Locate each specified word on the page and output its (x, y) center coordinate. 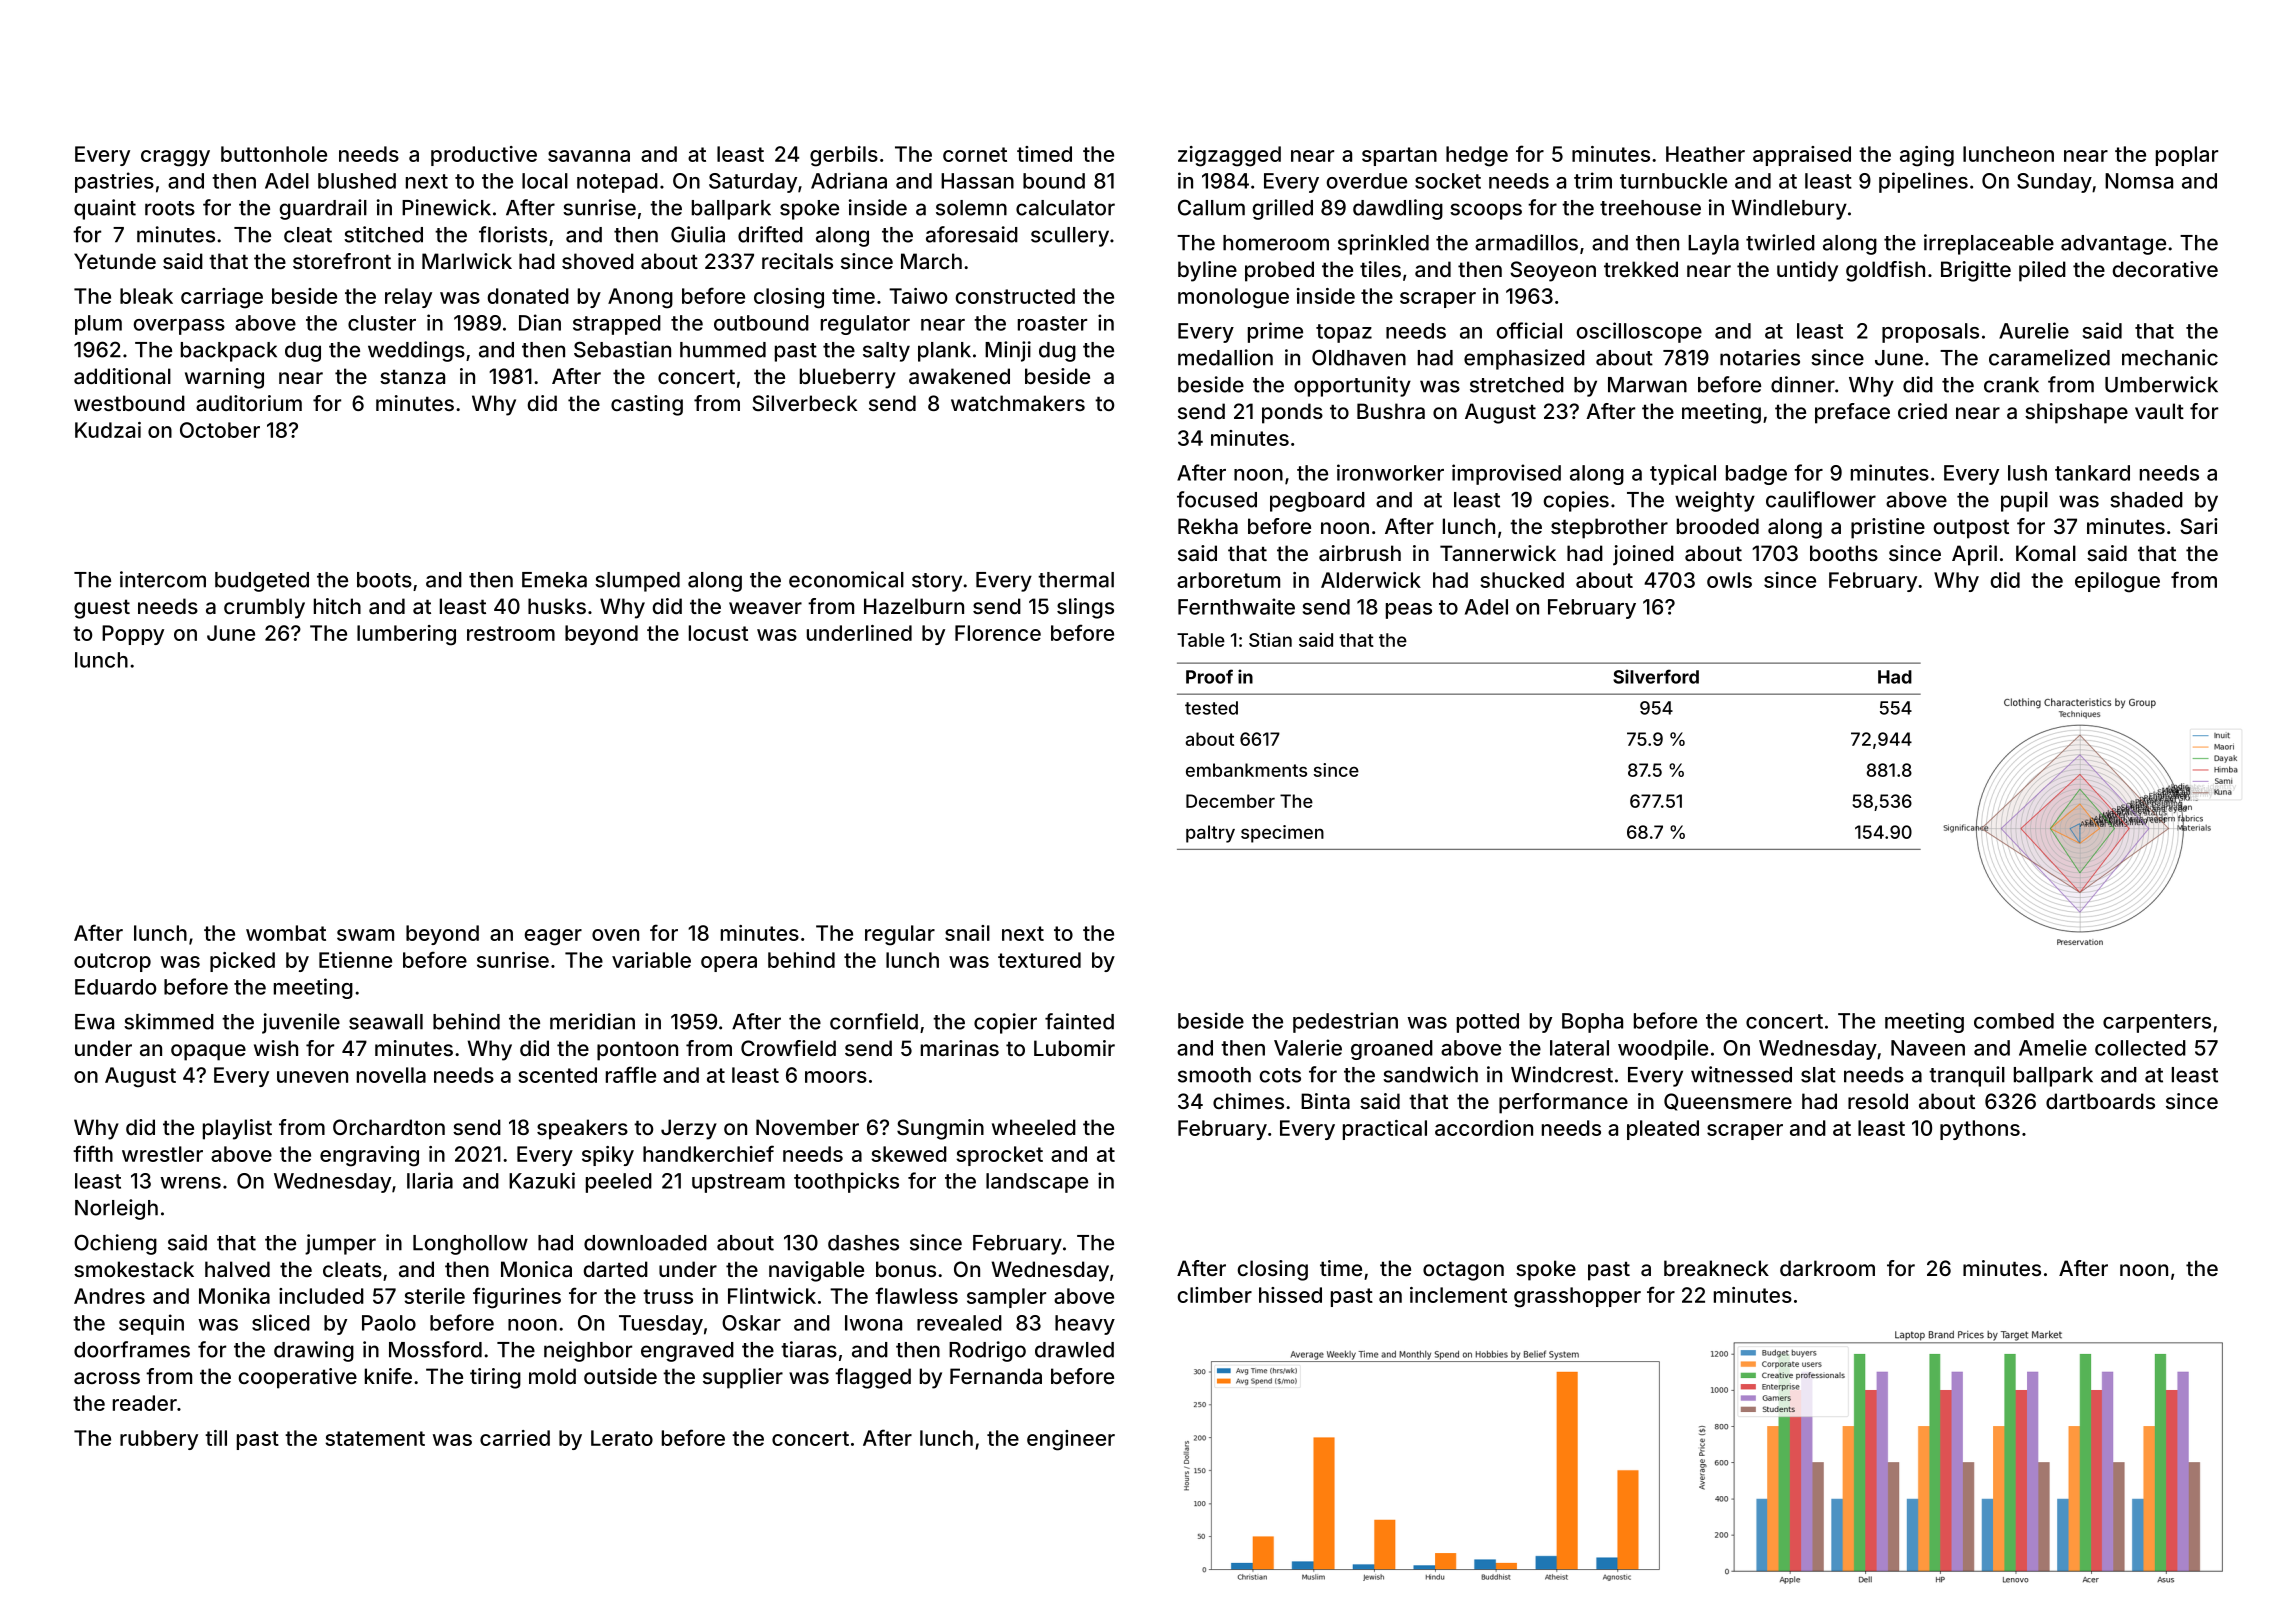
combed (2014, 1021)
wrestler (162, 1154)
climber (1215, 1295)
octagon (1463, 1271)
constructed (1015, 296)
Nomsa (2139, 181)
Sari (2199, 526)
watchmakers (1018, 403)
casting (647, 405)
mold (552, 1376)
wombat (286, 933)
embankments (1246, 770)
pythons (1980, 1130)
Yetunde (115, 261)
